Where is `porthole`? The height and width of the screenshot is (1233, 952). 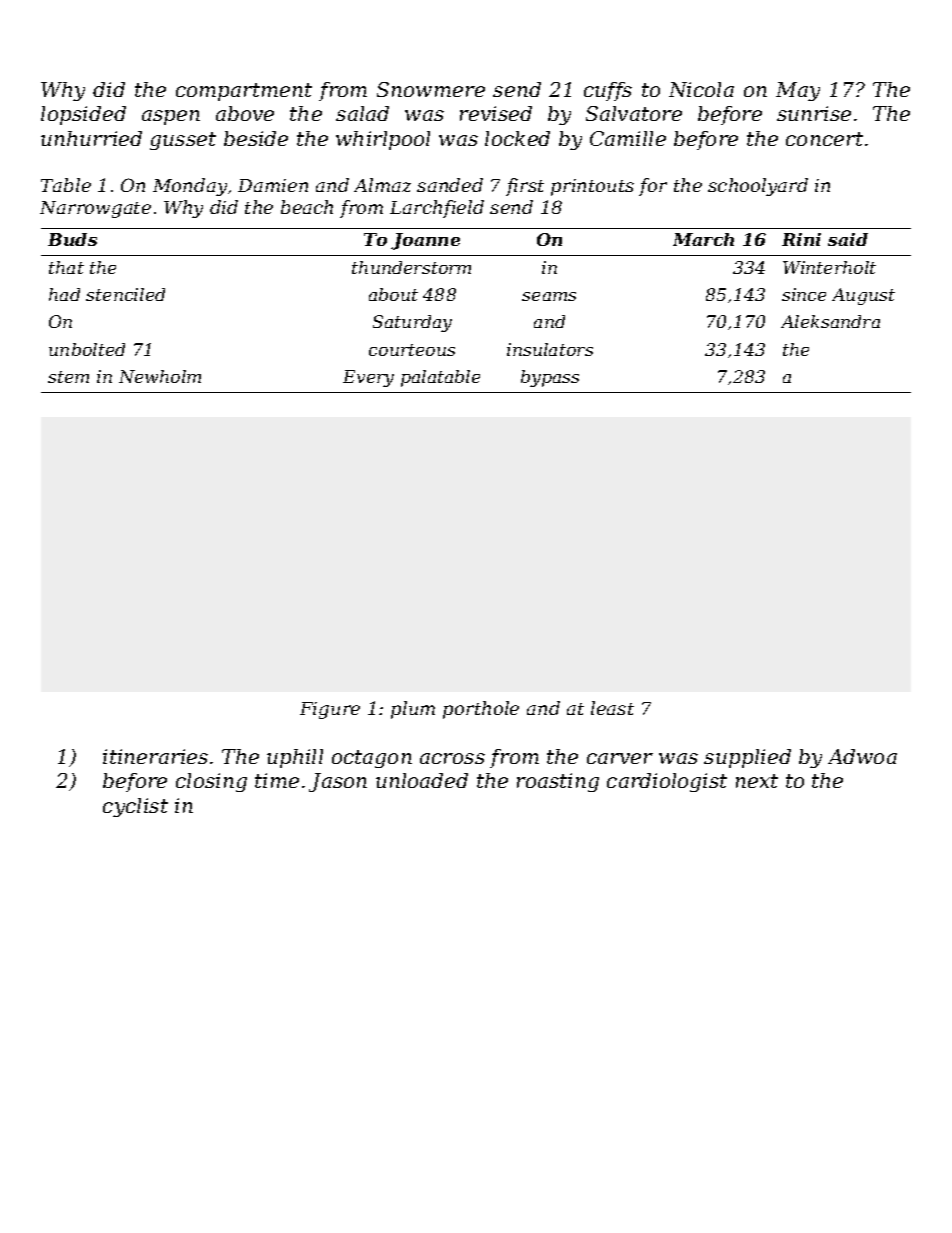
porthole is located at coordinates (481, 710).
